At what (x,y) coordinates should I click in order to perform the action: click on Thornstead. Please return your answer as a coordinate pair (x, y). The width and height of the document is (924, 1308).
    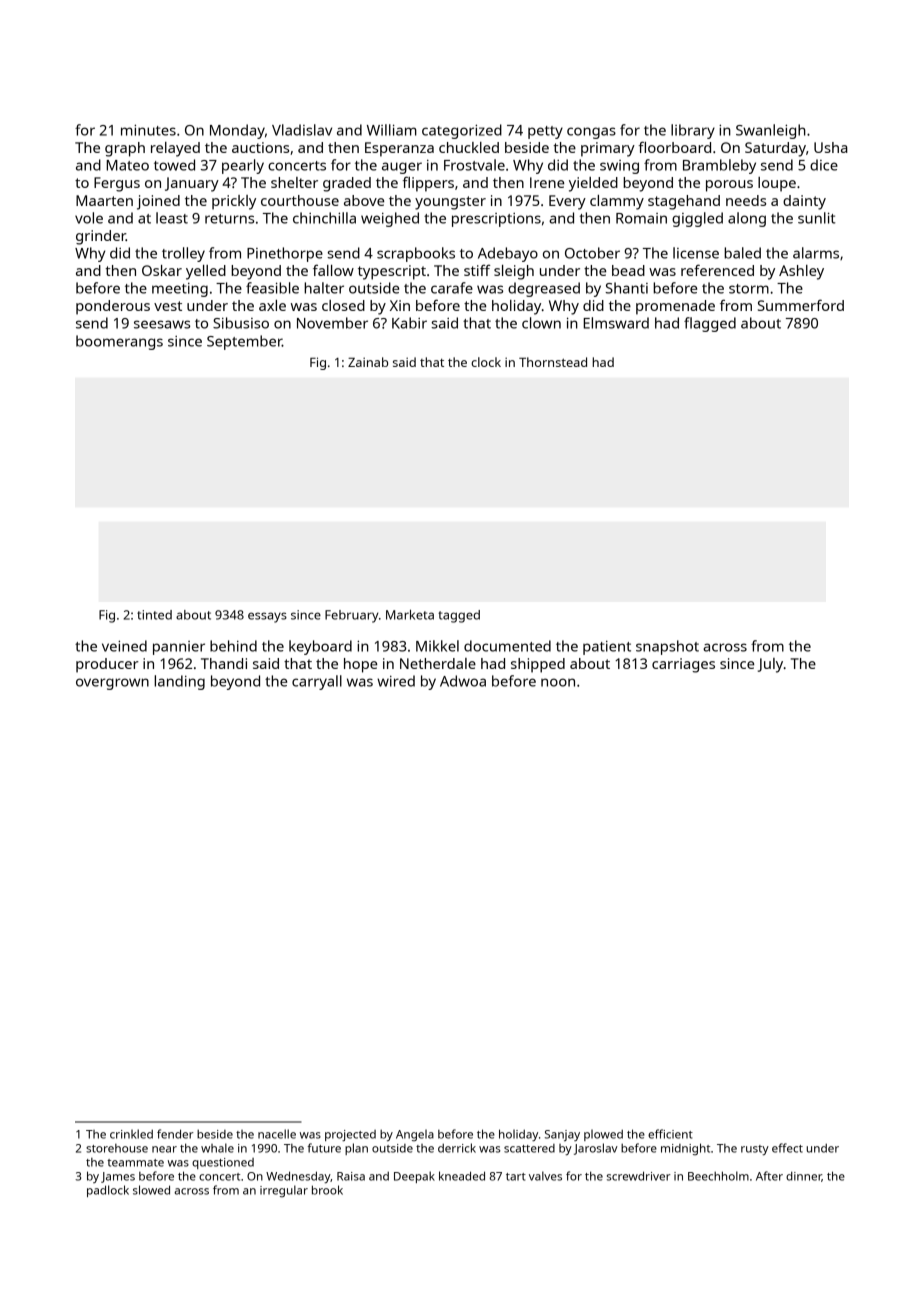
    Looking at the image, I should click on (553, 362).
